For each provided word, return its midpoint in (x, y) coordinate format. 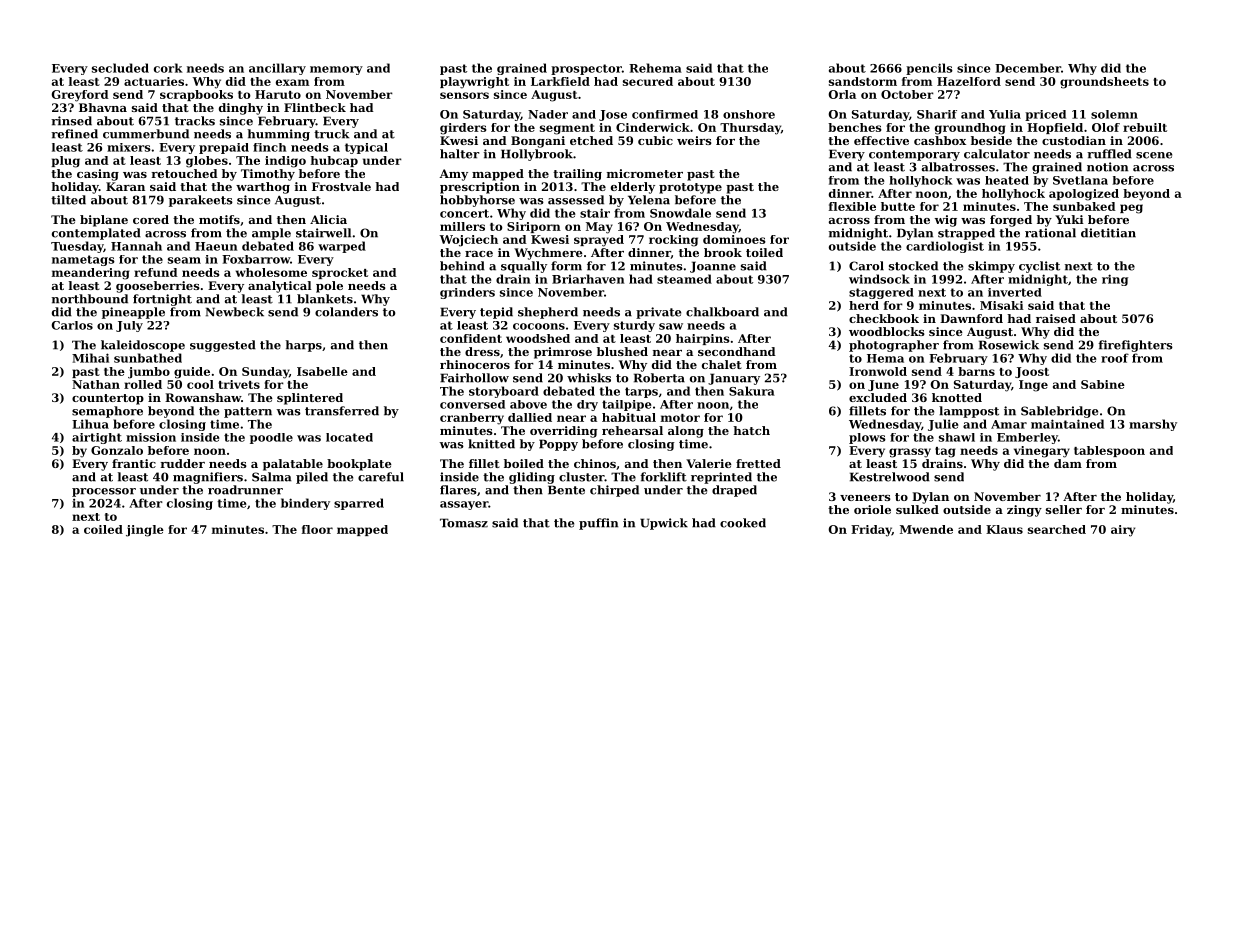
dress (482, 351)
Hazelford (969, 81)
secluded (120, 68)
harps (304, 346)
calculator (997, 154)
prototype (690, 188)
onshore (749, 114)
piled (312, 478)
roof (1115, 358)
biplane (104, 221)
